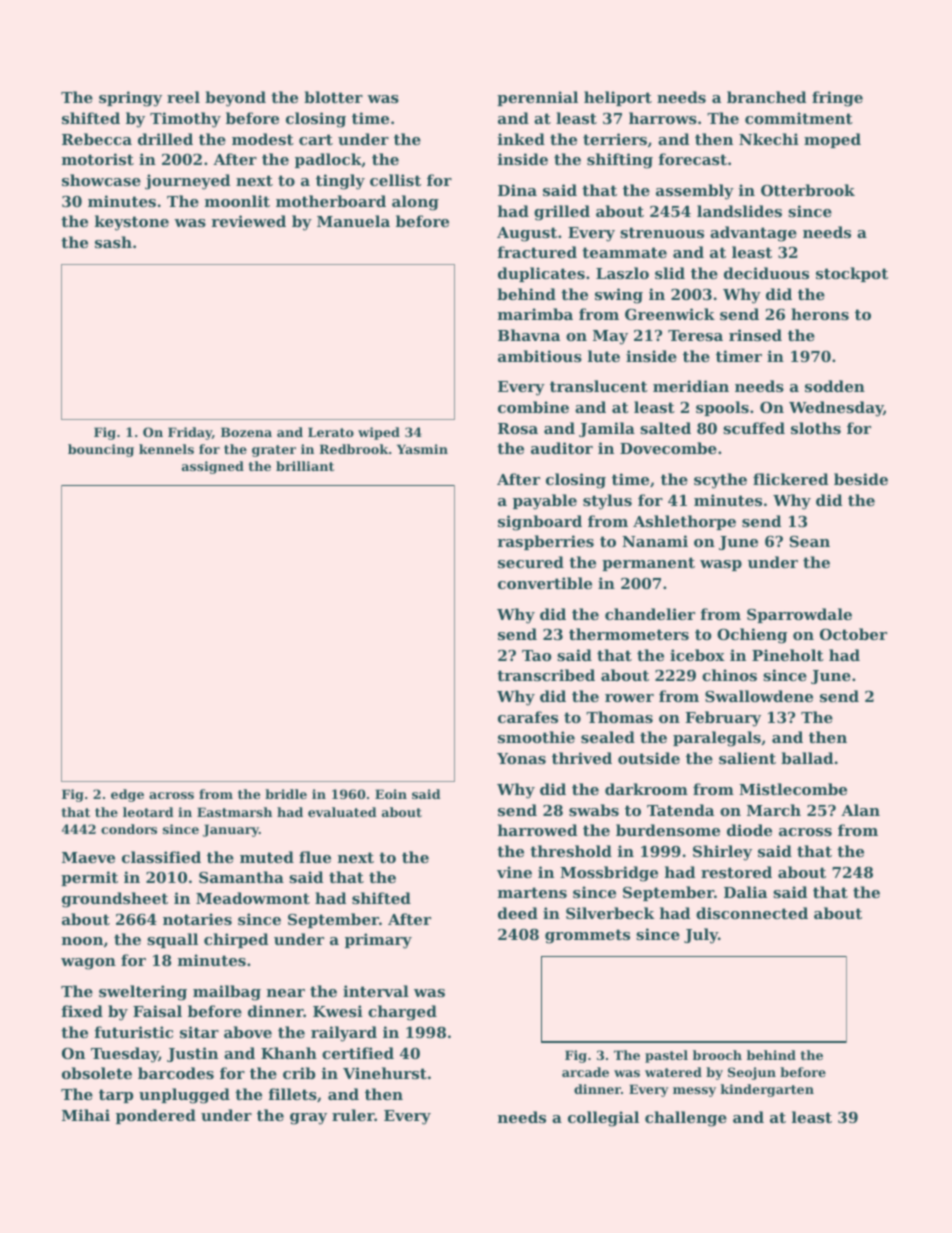 This page has height=1233, width=952. I want to click on sash, so click(113, 242).
